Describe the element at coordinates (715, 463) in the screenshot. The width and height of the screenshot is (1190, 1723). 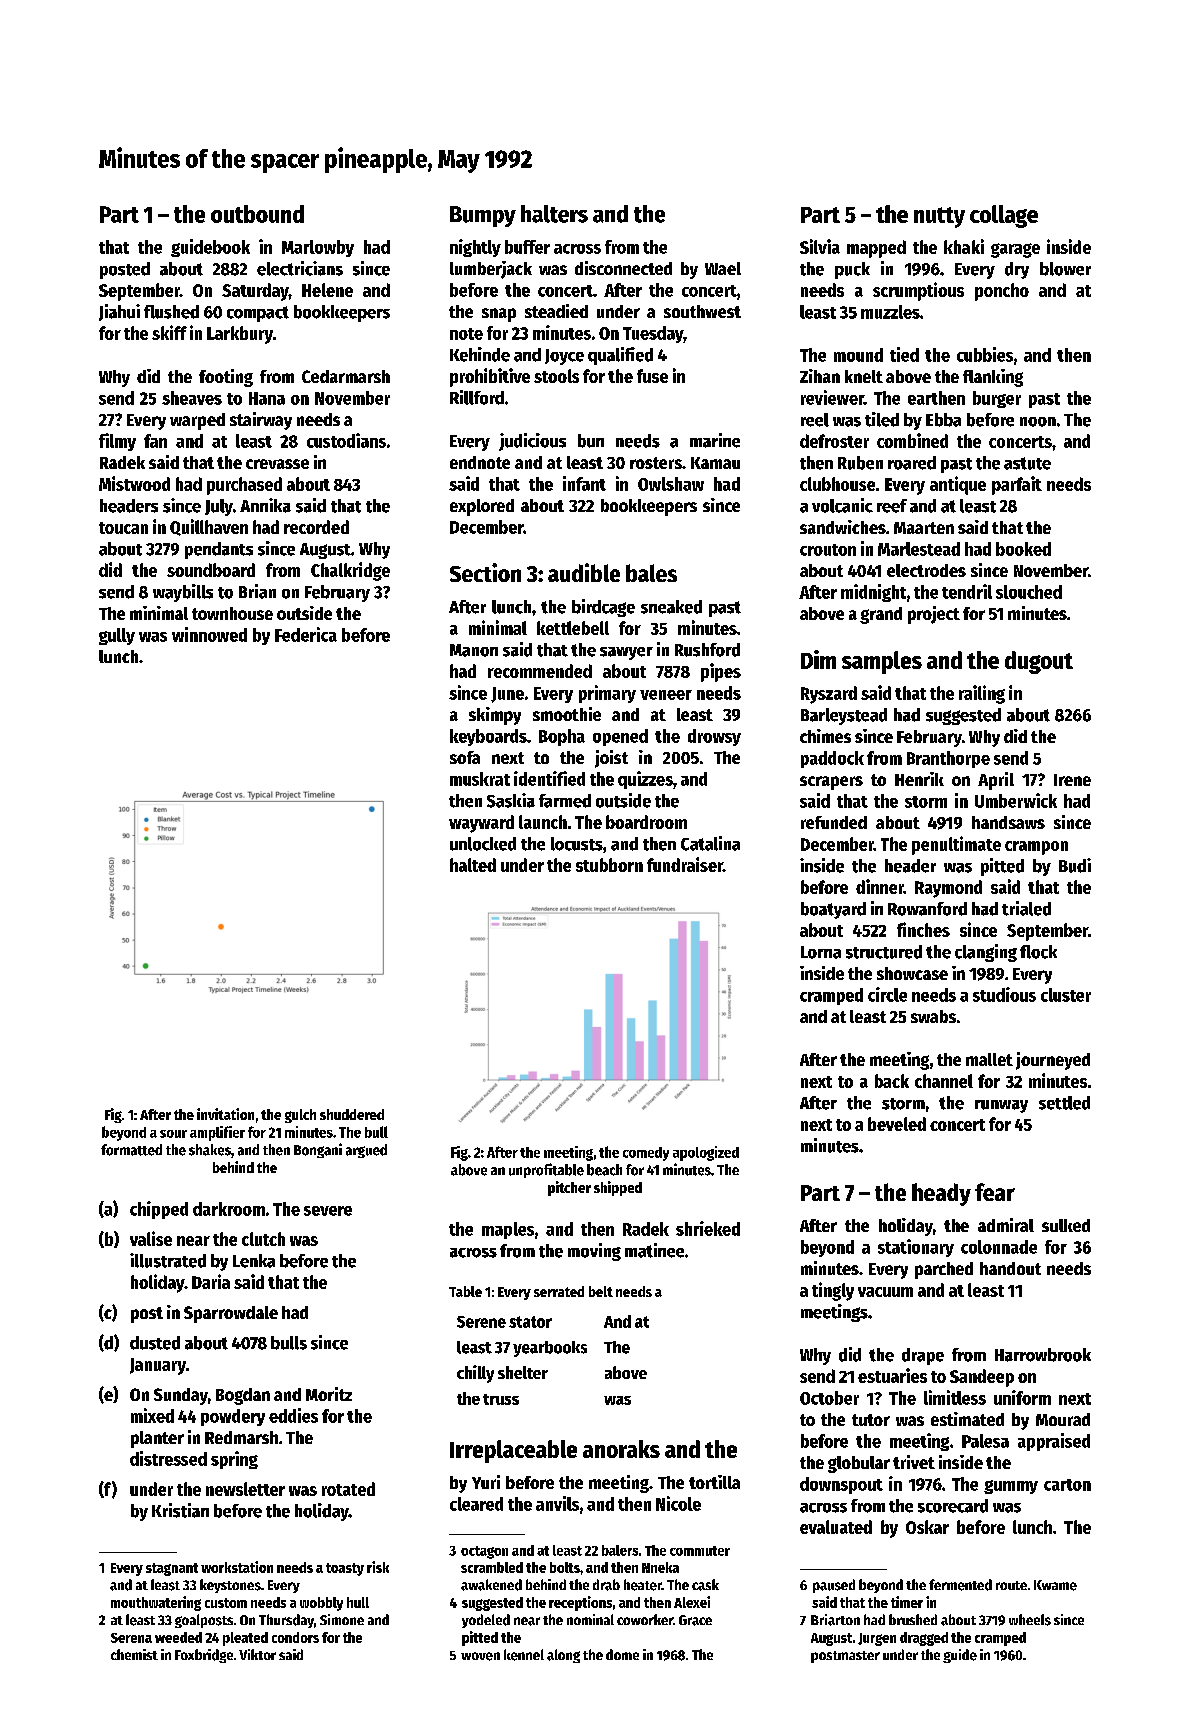
I see `Kamau` at that location.
